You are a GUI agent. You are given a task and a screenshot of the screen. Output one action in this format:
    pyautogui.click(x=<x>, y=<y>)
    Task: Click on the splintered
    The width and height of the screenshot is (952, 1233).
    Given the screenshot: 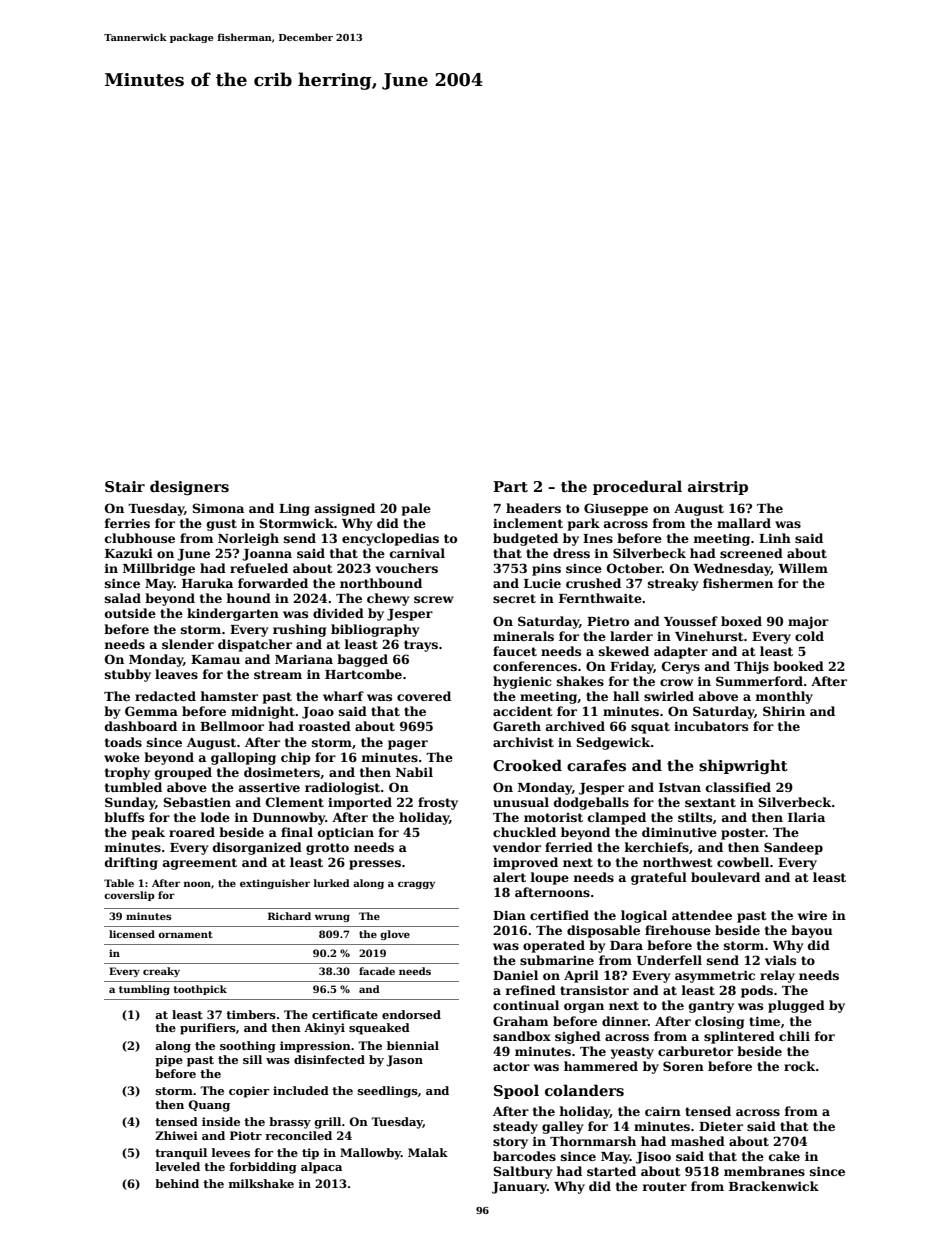 What is the action you would take?
    pyautogui.click(x=739, y=1037)
